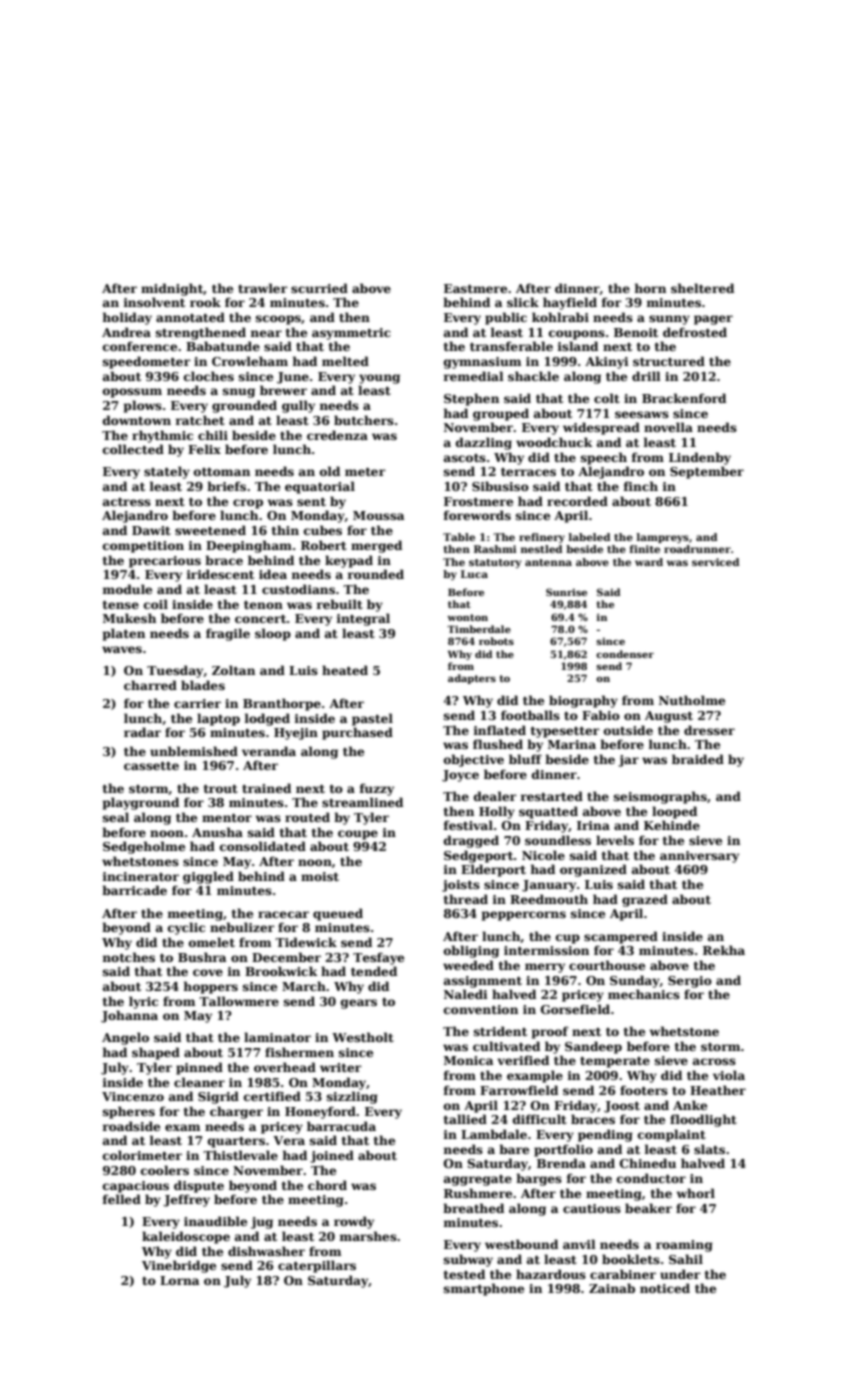 This screenshot has height=1400, width=849. Describe the element at coordinates (239, 1001) in the screenshot. I see `Tallowmere` at that location.
